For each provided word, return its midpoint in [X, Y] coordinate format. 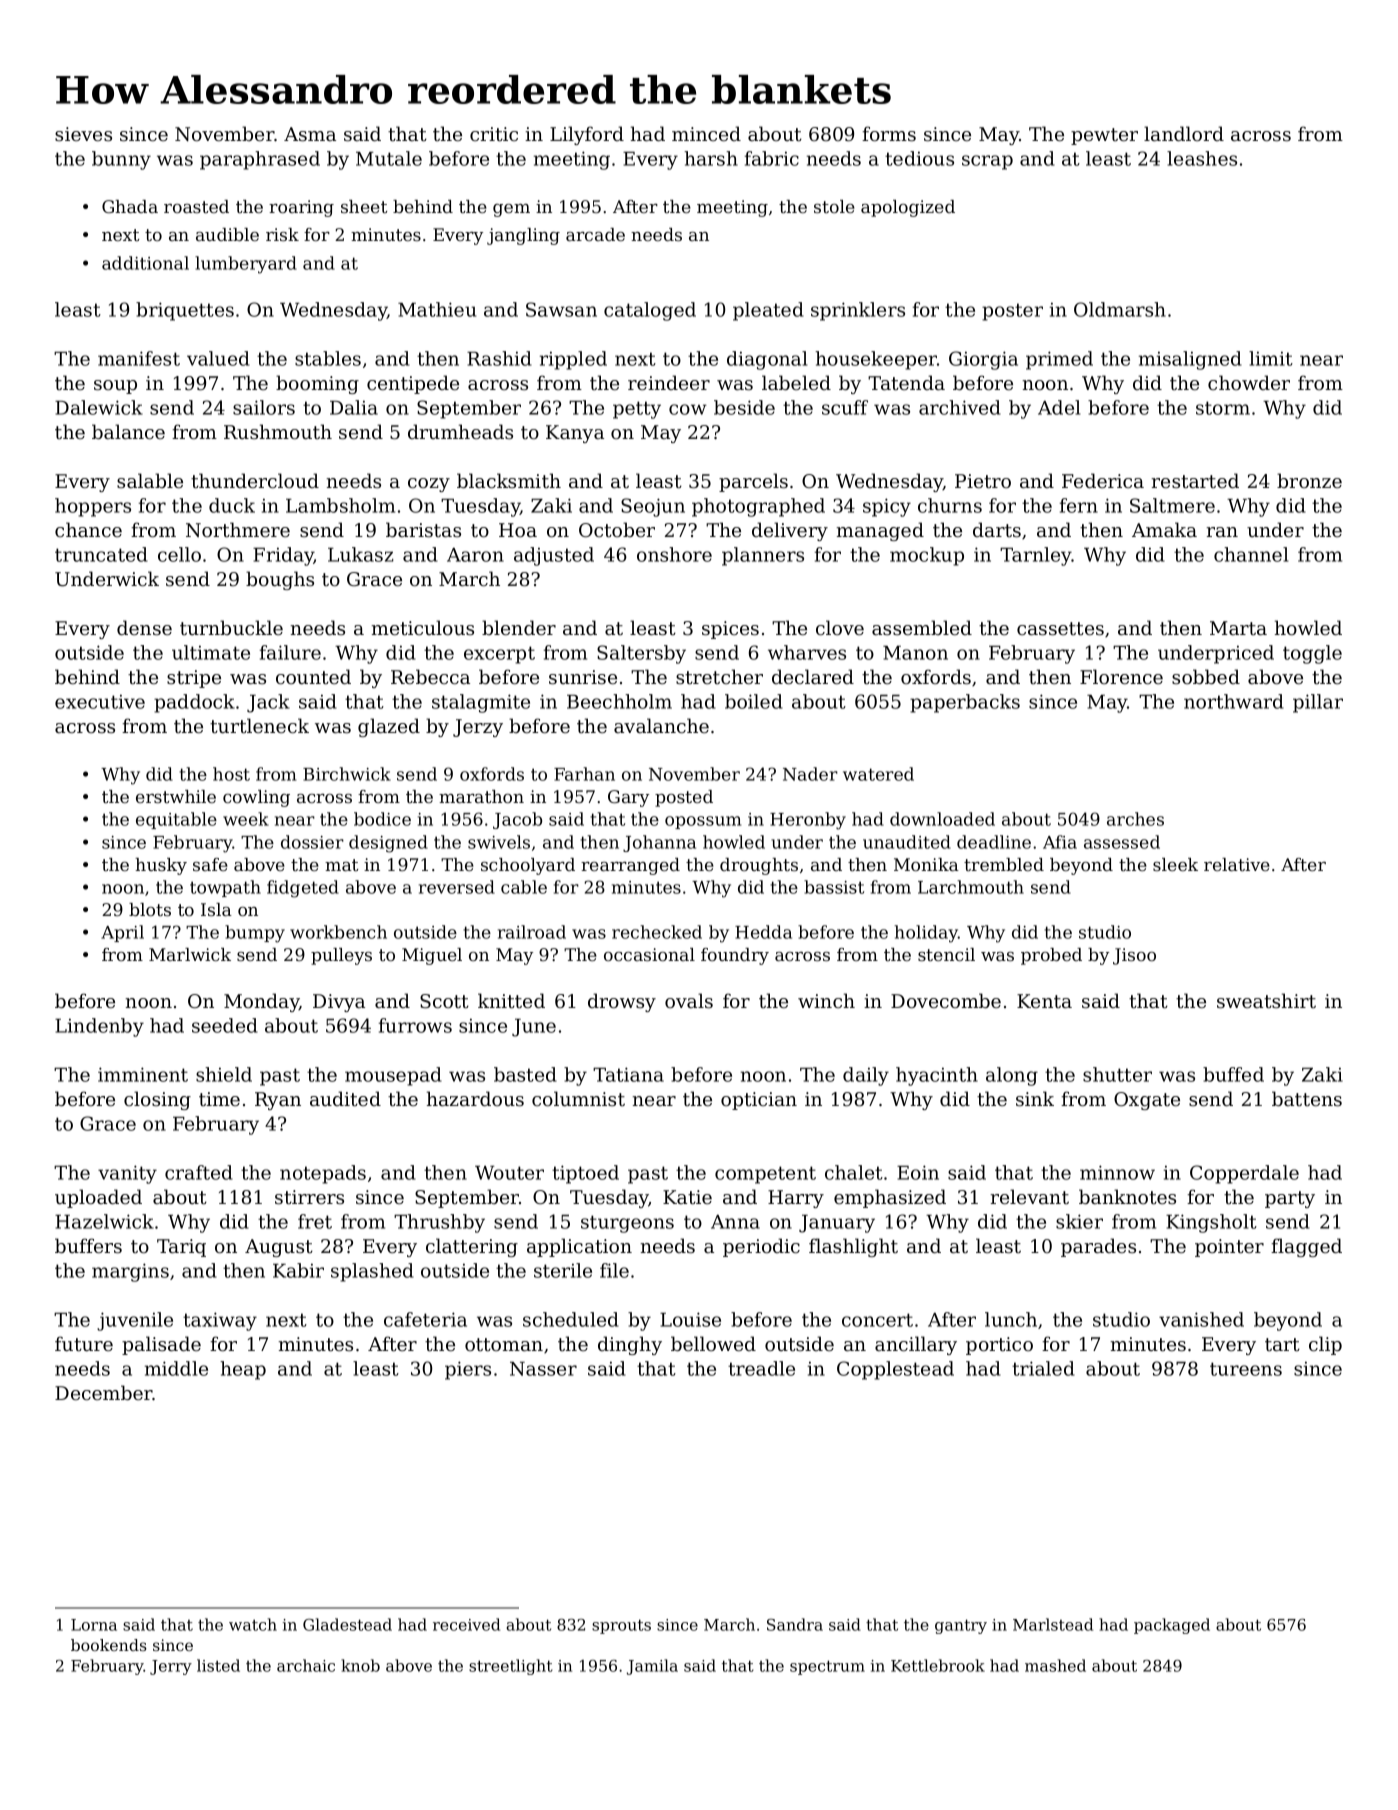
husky [161, 866]
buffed [1233, 1074]
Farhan [584, 774]
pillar [1318, 703]
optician [759, 1101]
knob [360, 1665]
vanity [127, 1174]
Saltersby [641, 654]
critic [494, 134]
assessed [1122, 842]
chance [88, 529]
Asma [310, 134]
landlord [1184, 133]
